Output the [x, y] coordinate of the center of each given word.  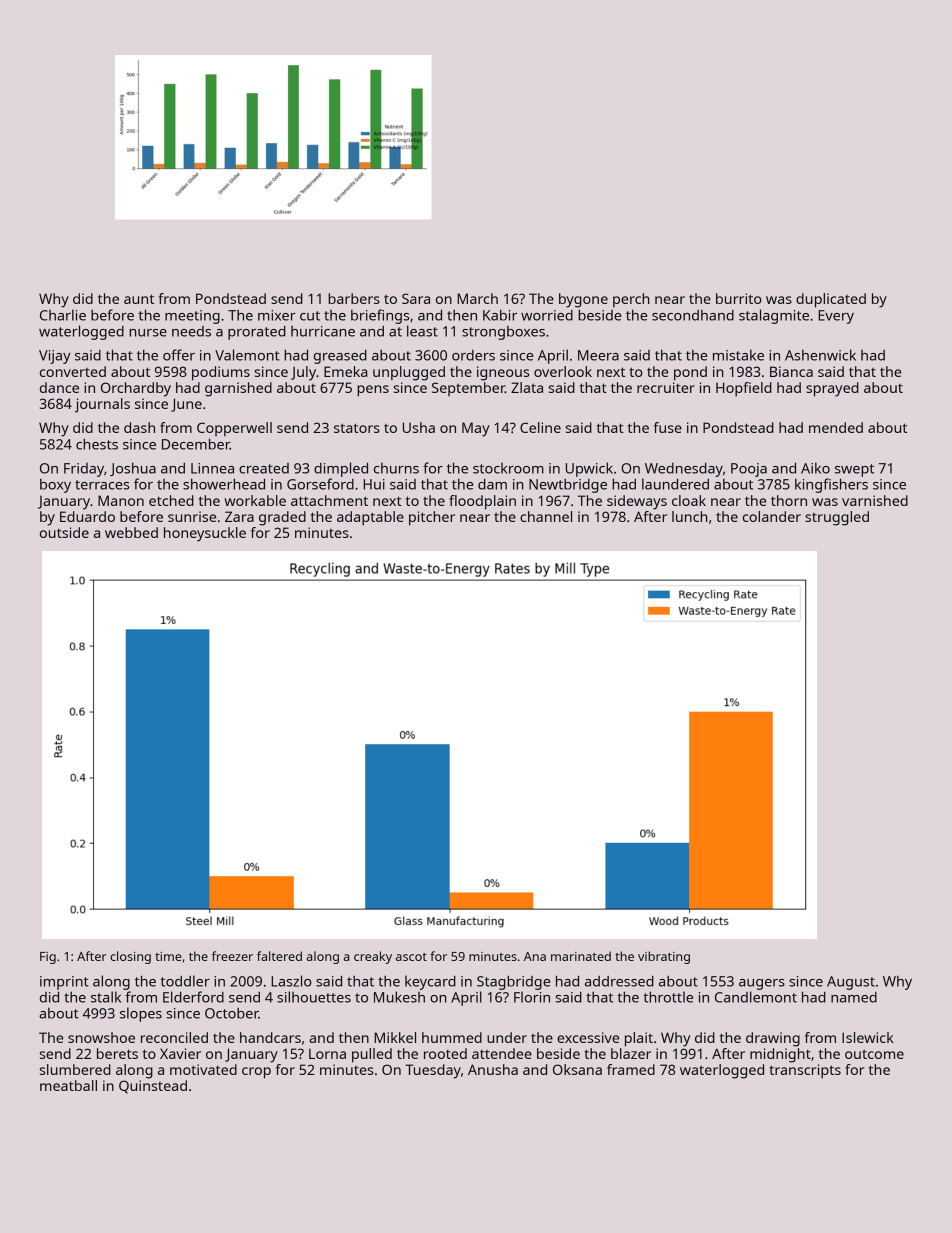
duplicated [831, 300]
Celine [540, 427]
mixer [277, 315]
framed [631, 1069]
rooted [445, 1053]
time [168, 956]
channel [546, 516]
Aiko [815, 468]
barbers [354, 298]
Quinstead [153, 1087]
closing [130, 957]
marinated [581, 956]
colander [772, 516]
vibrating [664, 957]
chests [97, 444]
